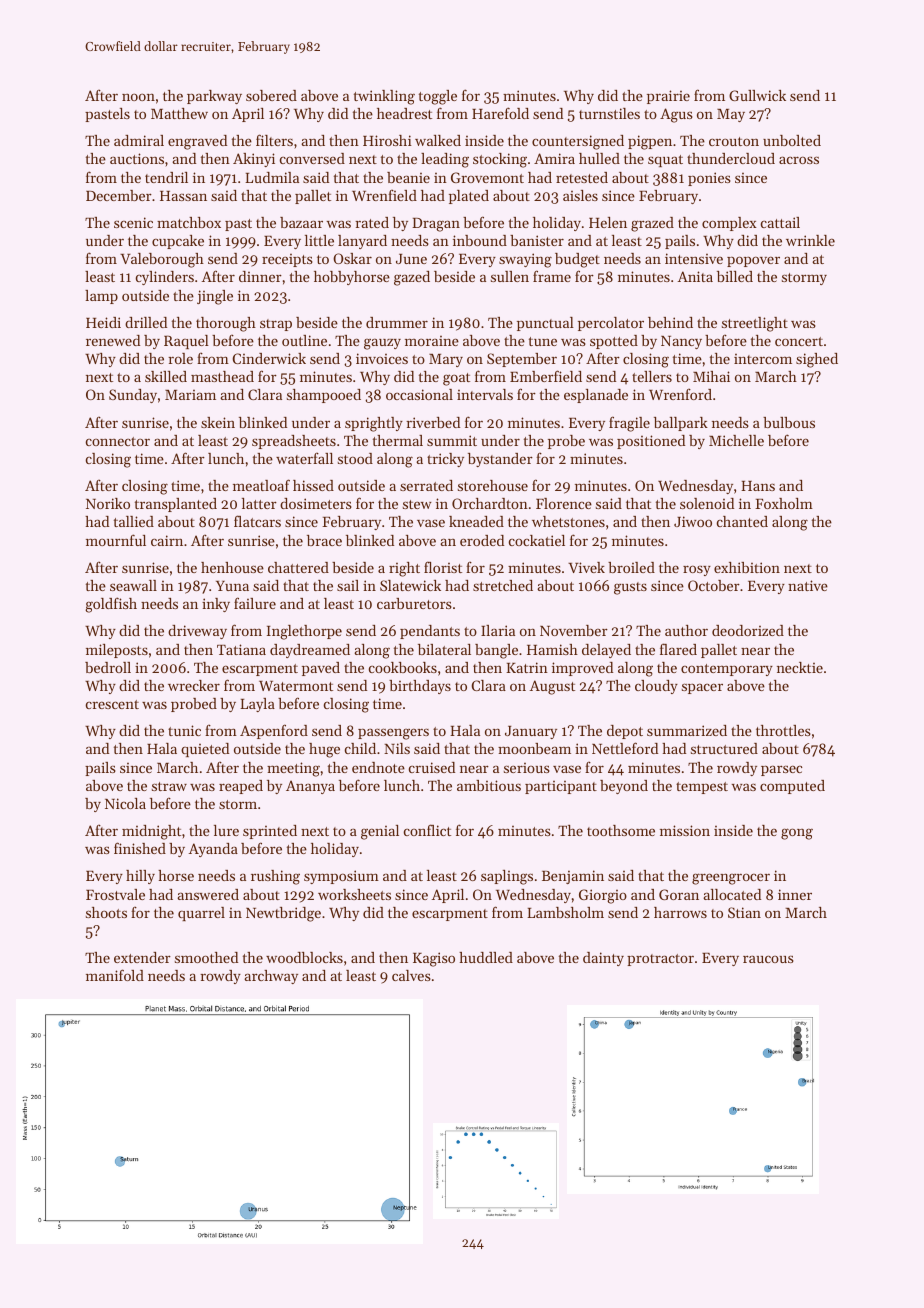 The image size is (924, 1308). I want to click on bystander, so click(500, 460).
